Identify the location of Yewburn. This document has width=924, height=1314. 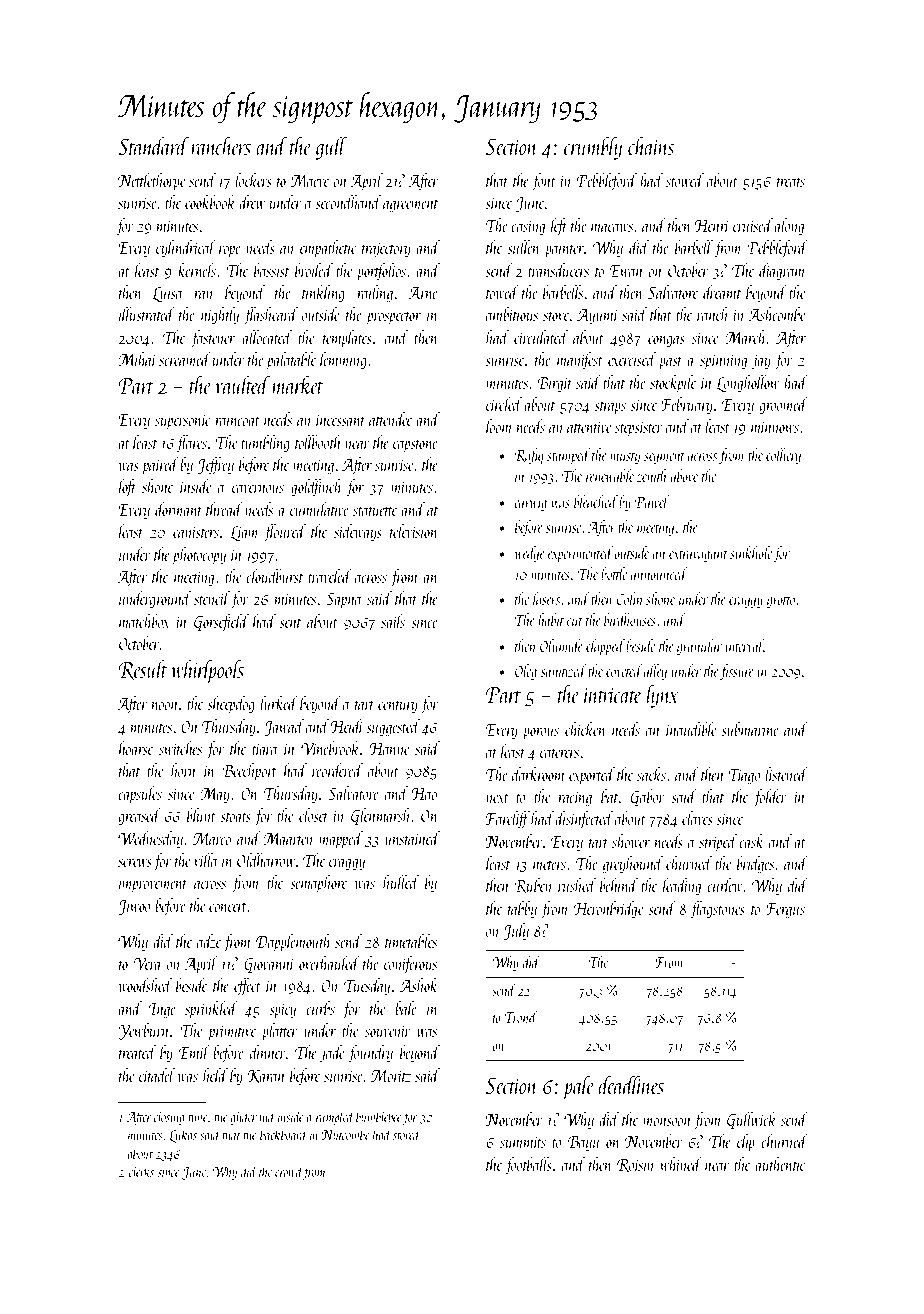
(143, 1031).
